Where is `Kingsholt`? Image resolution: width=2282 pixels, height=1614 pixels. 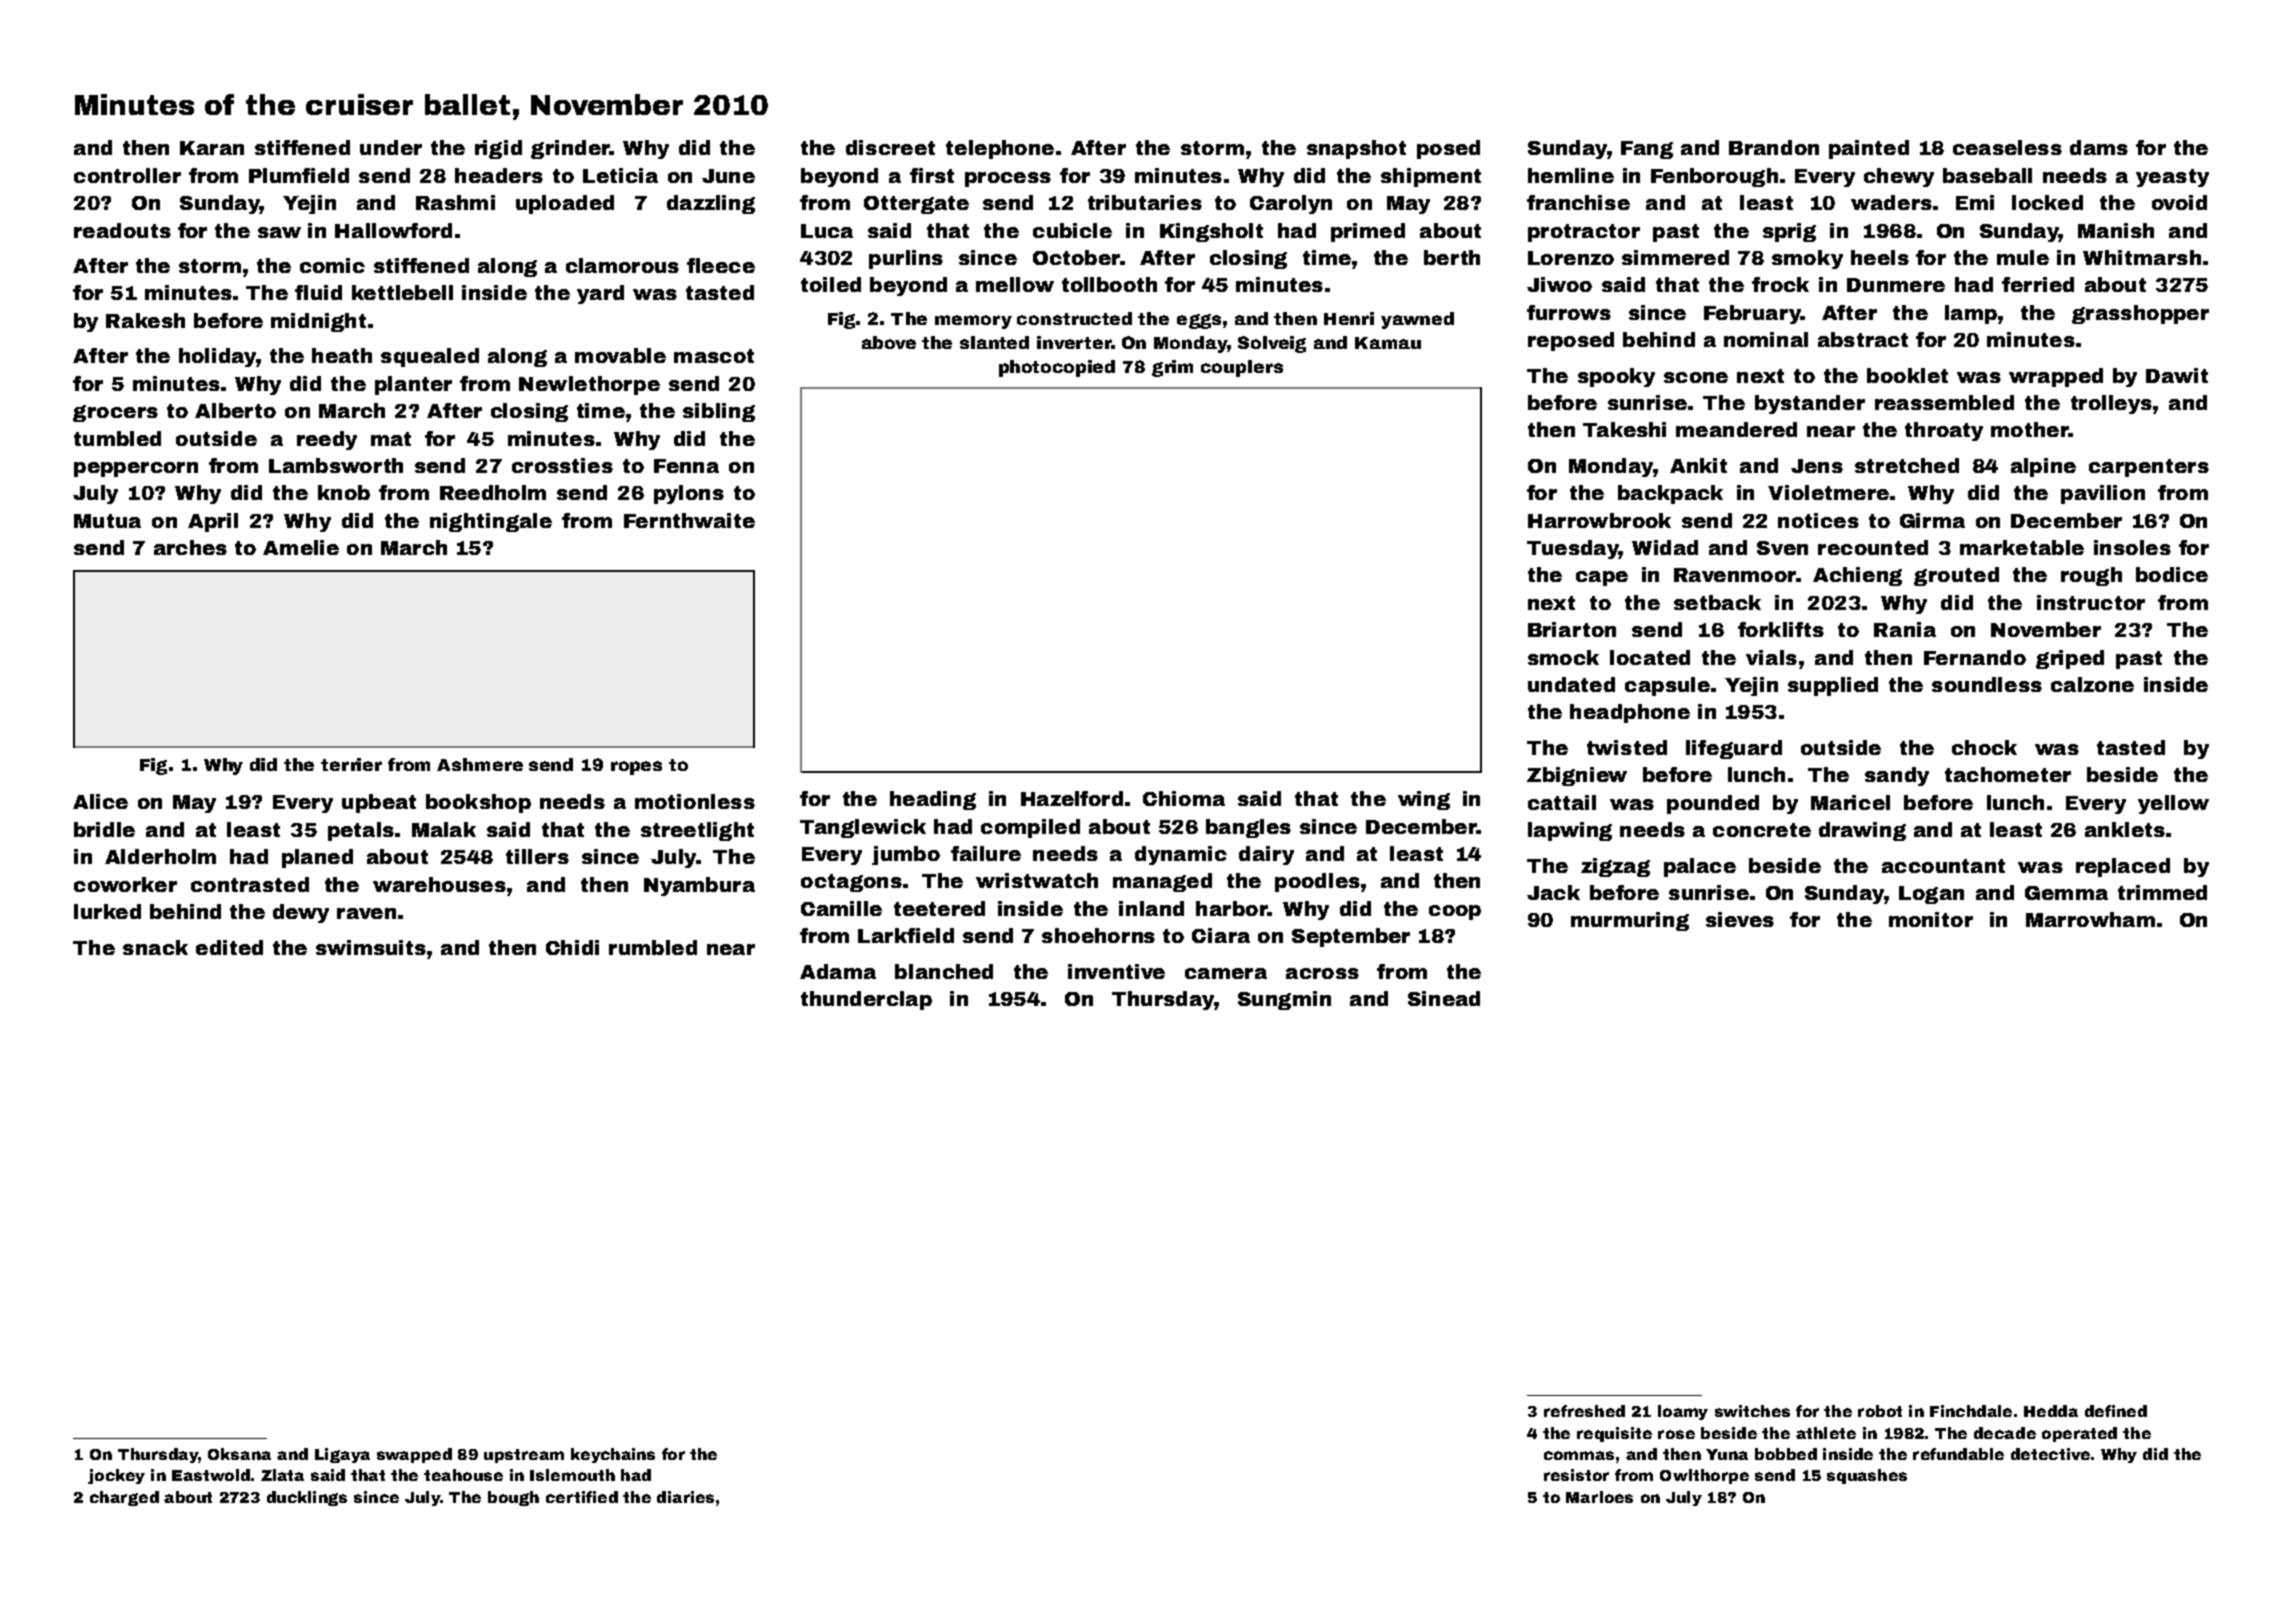
Kingsholt is located at coordinates (1211, 232).
